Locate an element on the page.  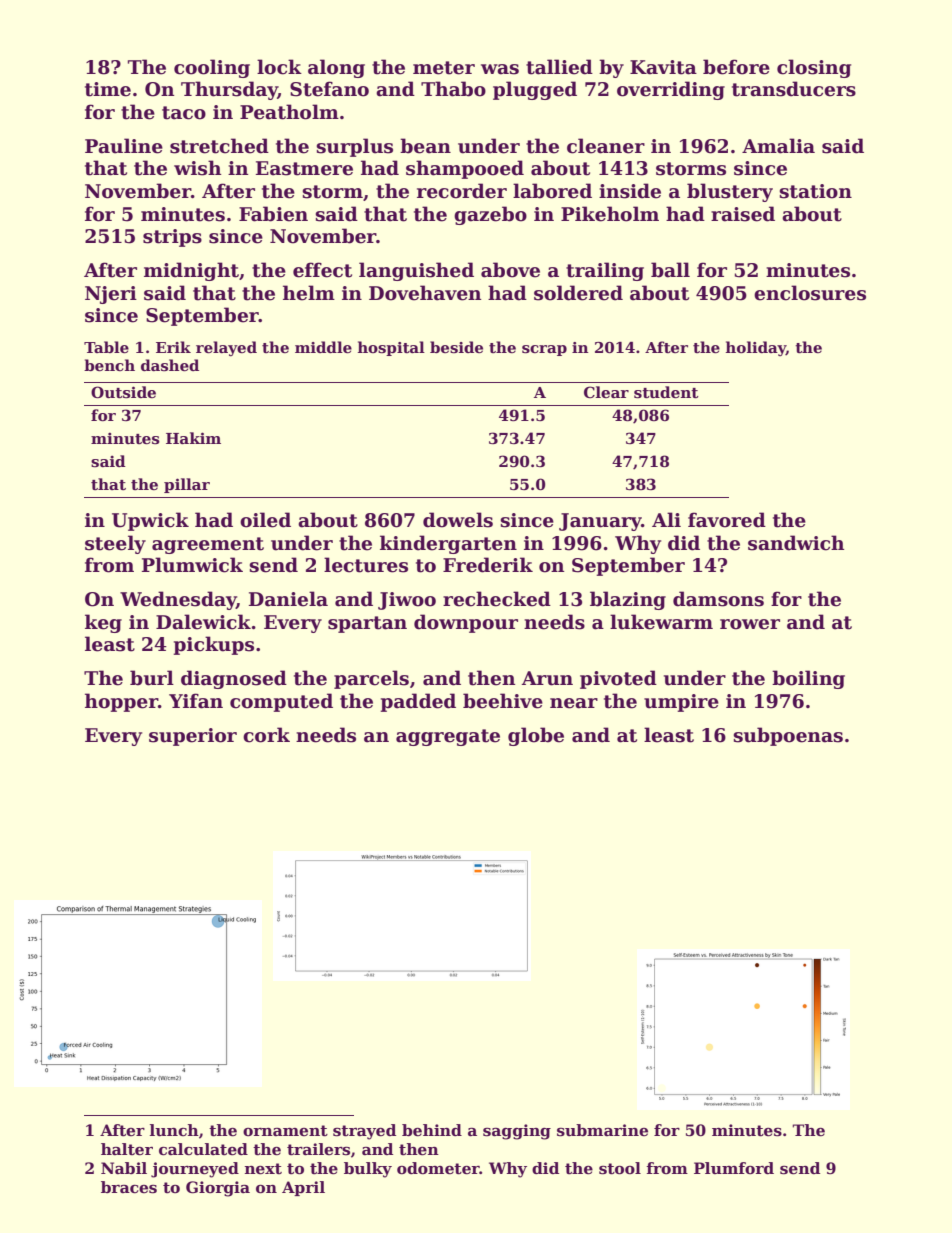
sandwich is located at coordinates (796, 543).
